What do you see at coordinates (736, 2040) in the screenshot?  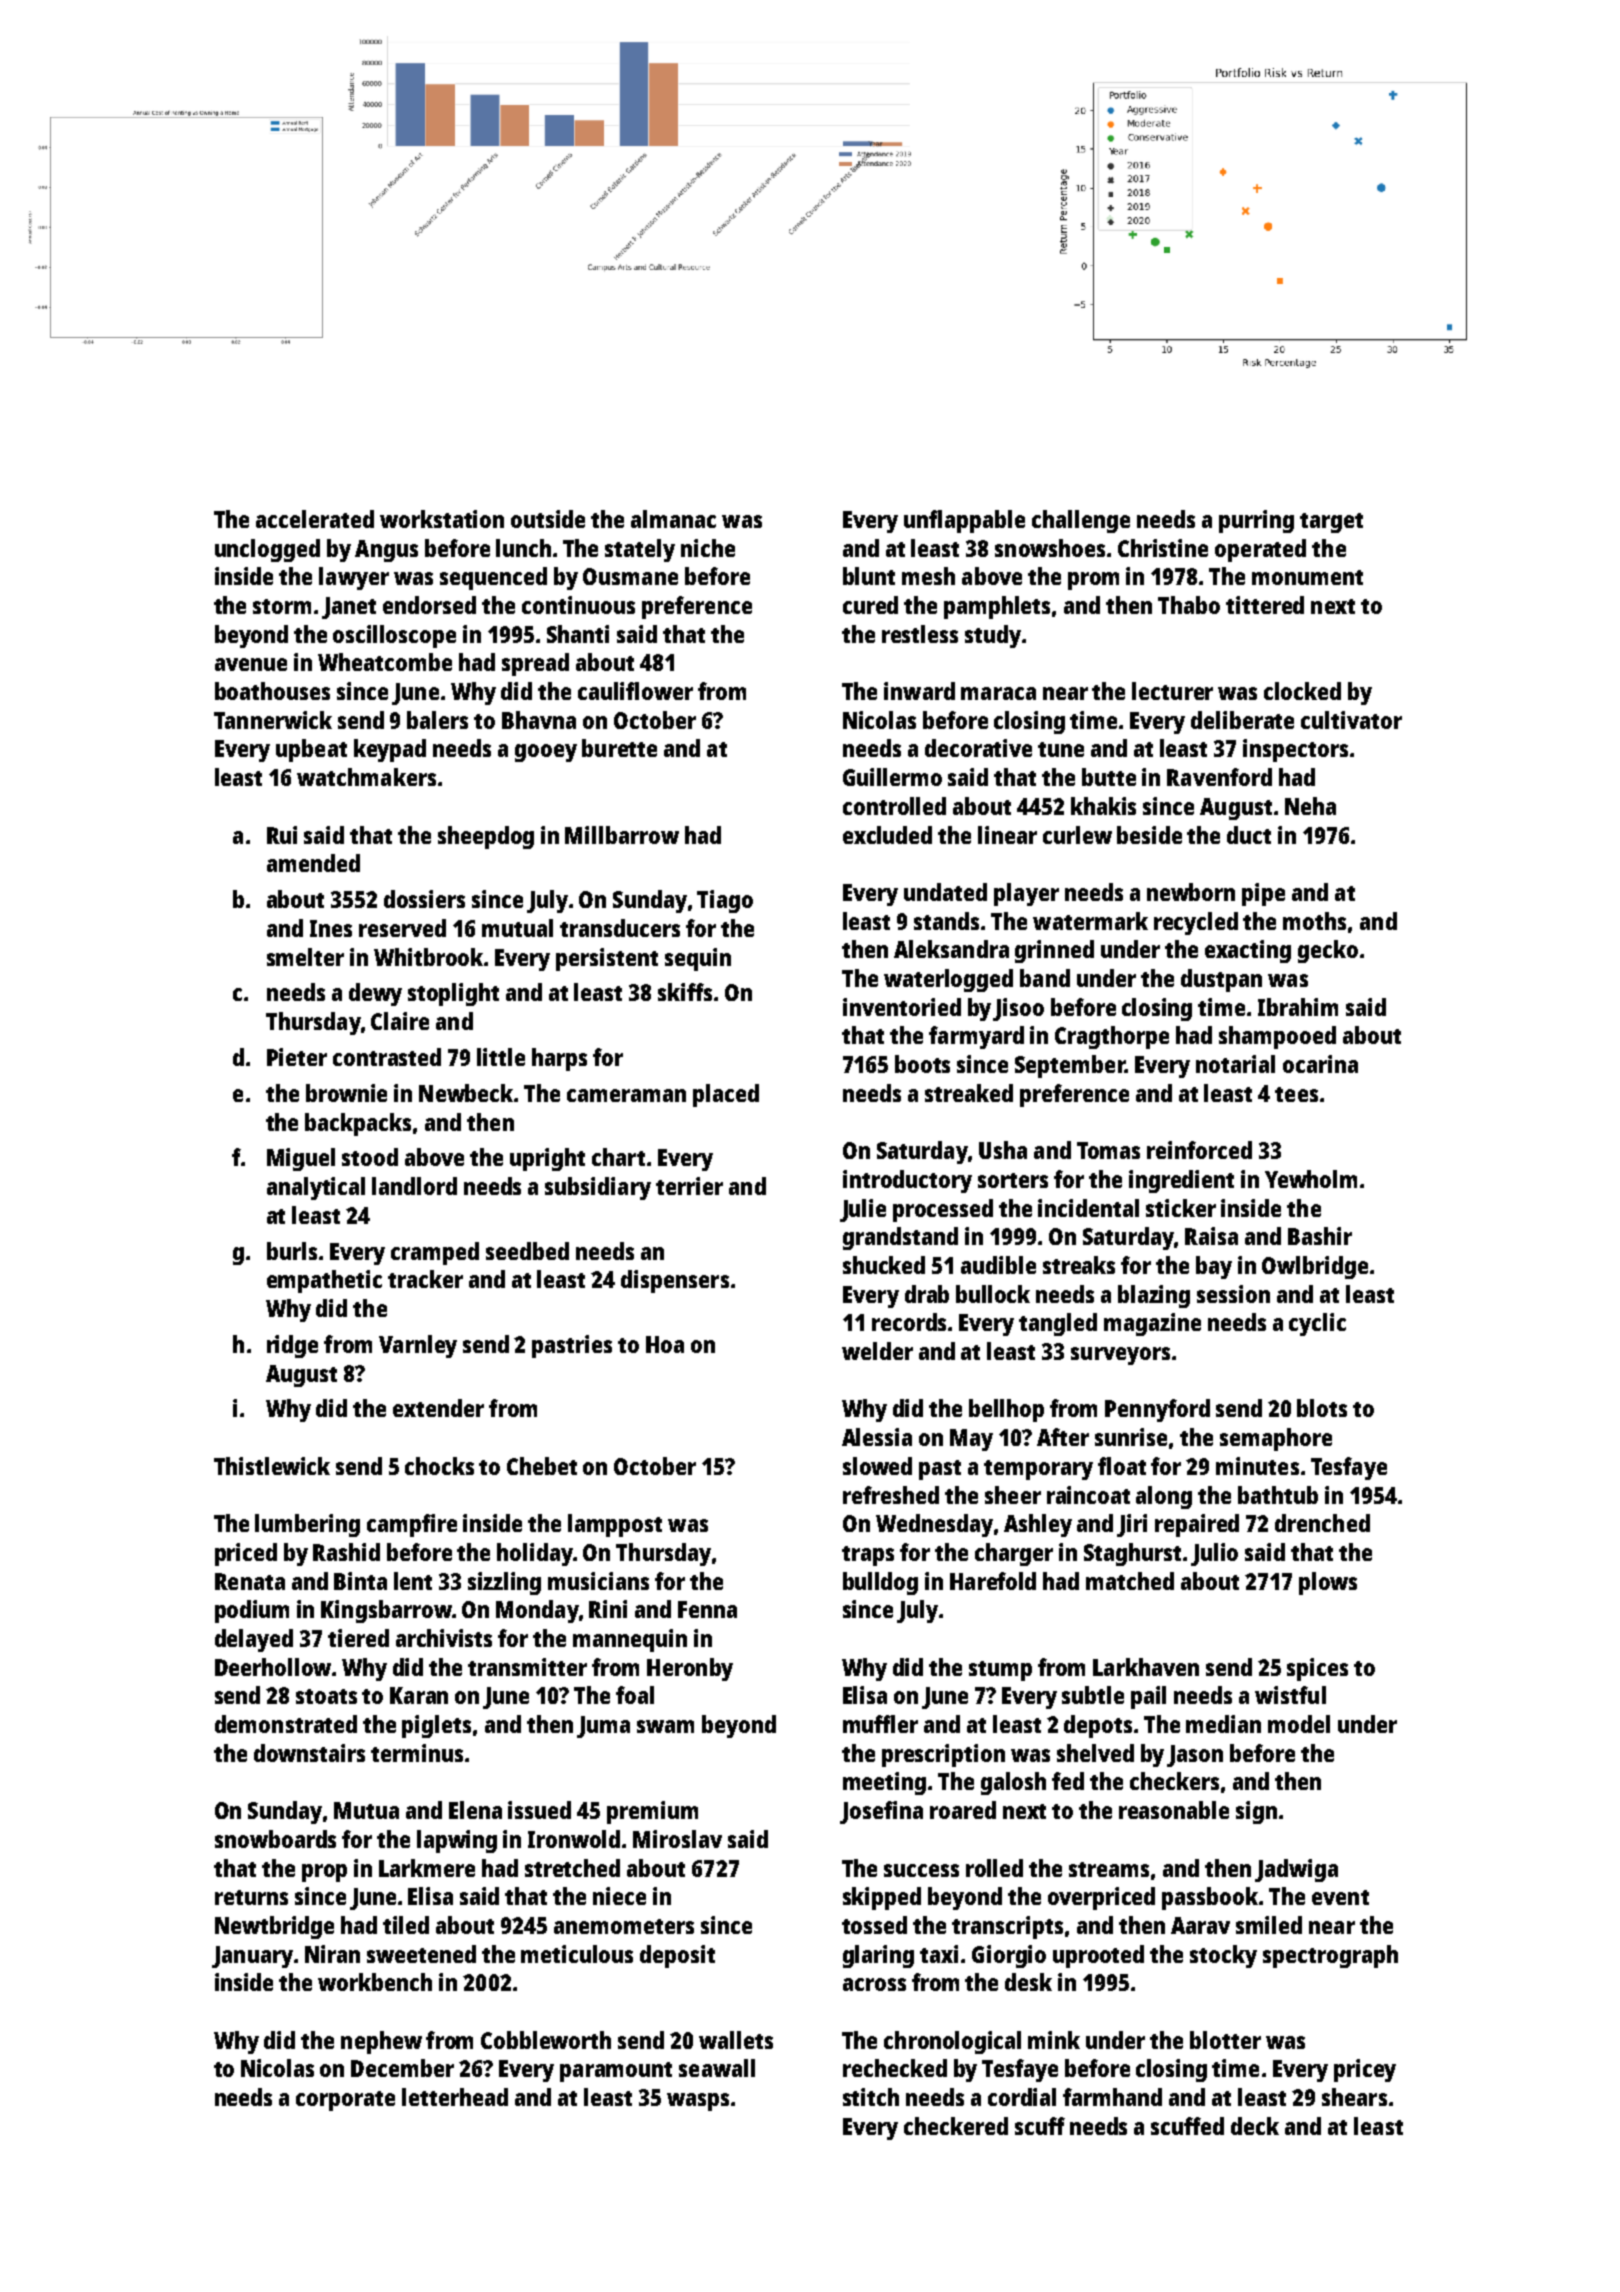 I see `wallets` at bounding box center [736, 2040].
